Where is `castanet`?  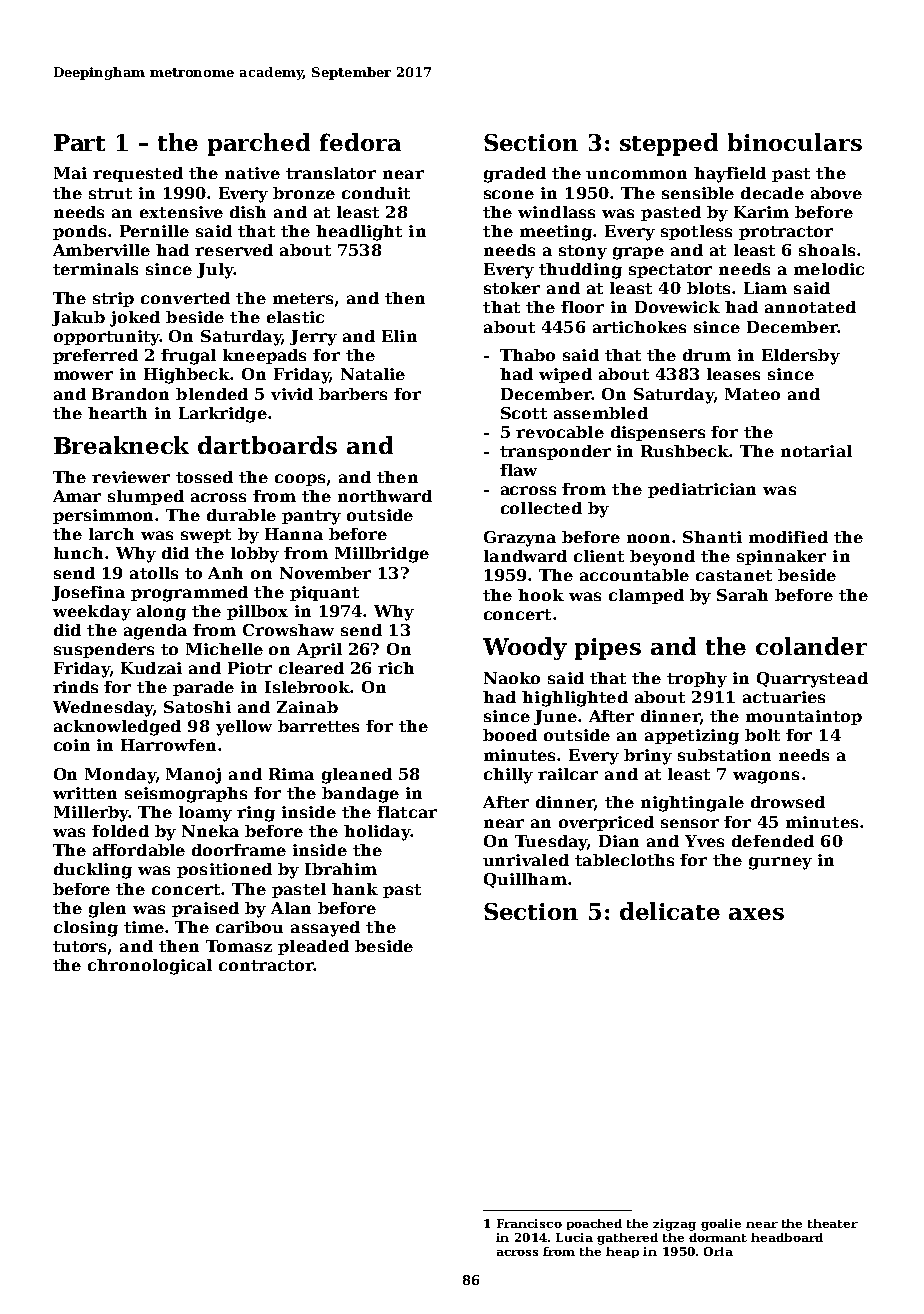
castanet is located at coordinates (734, 575).
